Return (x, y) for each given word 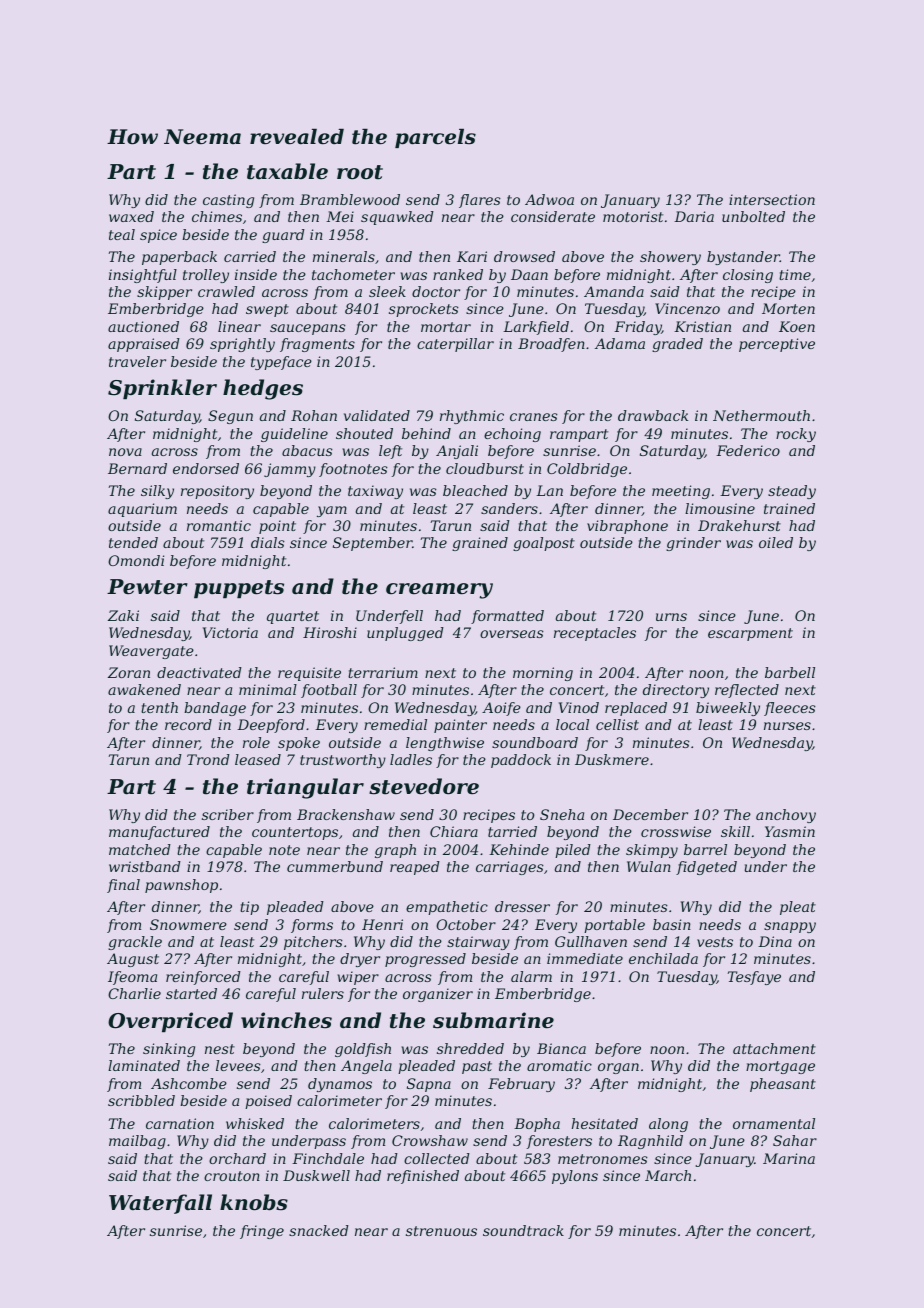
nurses (787, 726)
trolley (206, 276)
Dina (775, 941)
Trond (208, 759)
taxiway (375, 492)
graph (395, 851)
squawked (397, 218)
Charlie (134, 993)
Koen (797, 326)
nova (125, 452)
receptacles (595, 634)
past (477, 1067)
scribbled (141, 1100)
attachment (774, 1048)
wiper (358, 978)
